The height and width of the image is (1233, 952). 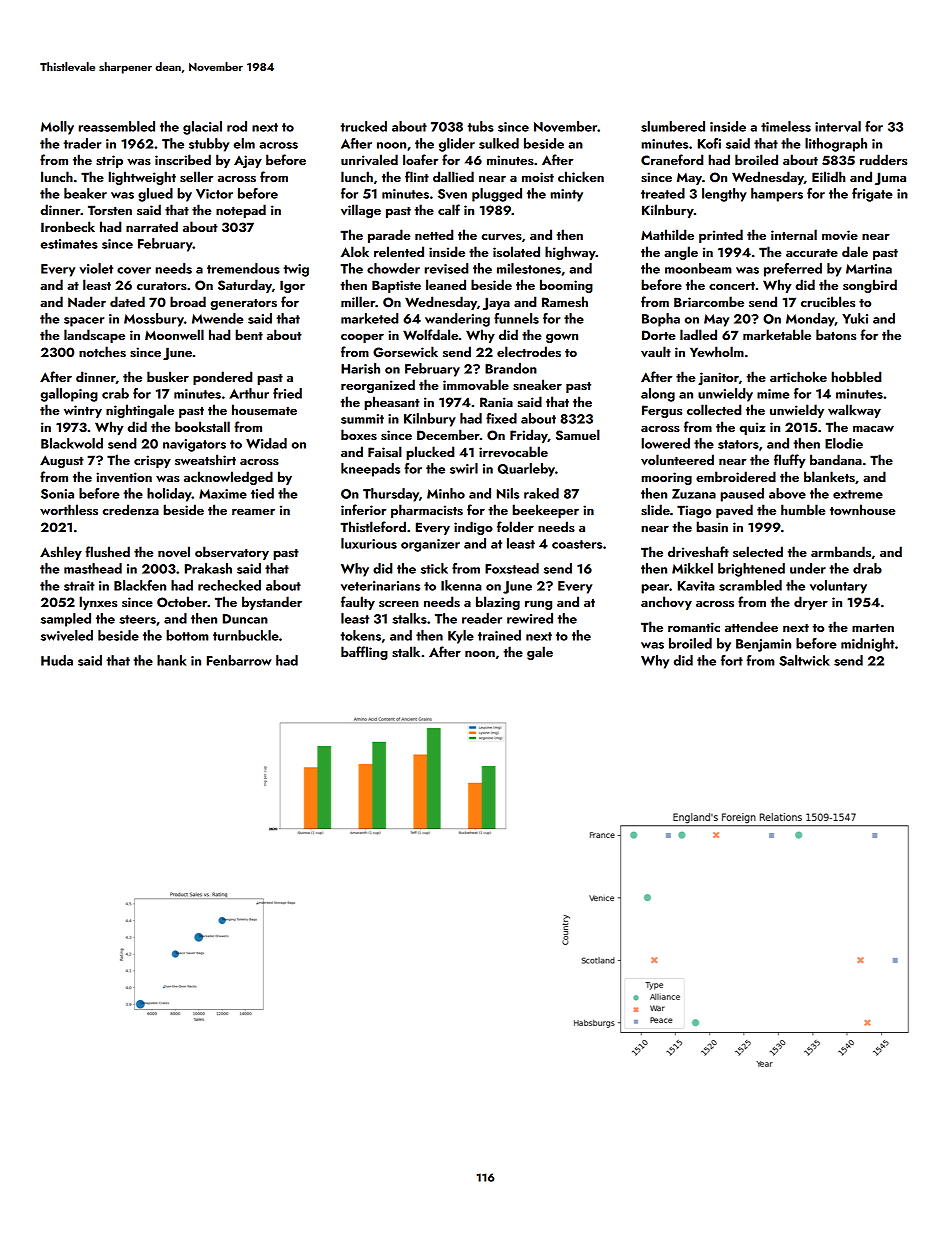 What do you see at coordinates (844, 443) in the image?
I see `Elodie` at bounding box center [844, 443].
